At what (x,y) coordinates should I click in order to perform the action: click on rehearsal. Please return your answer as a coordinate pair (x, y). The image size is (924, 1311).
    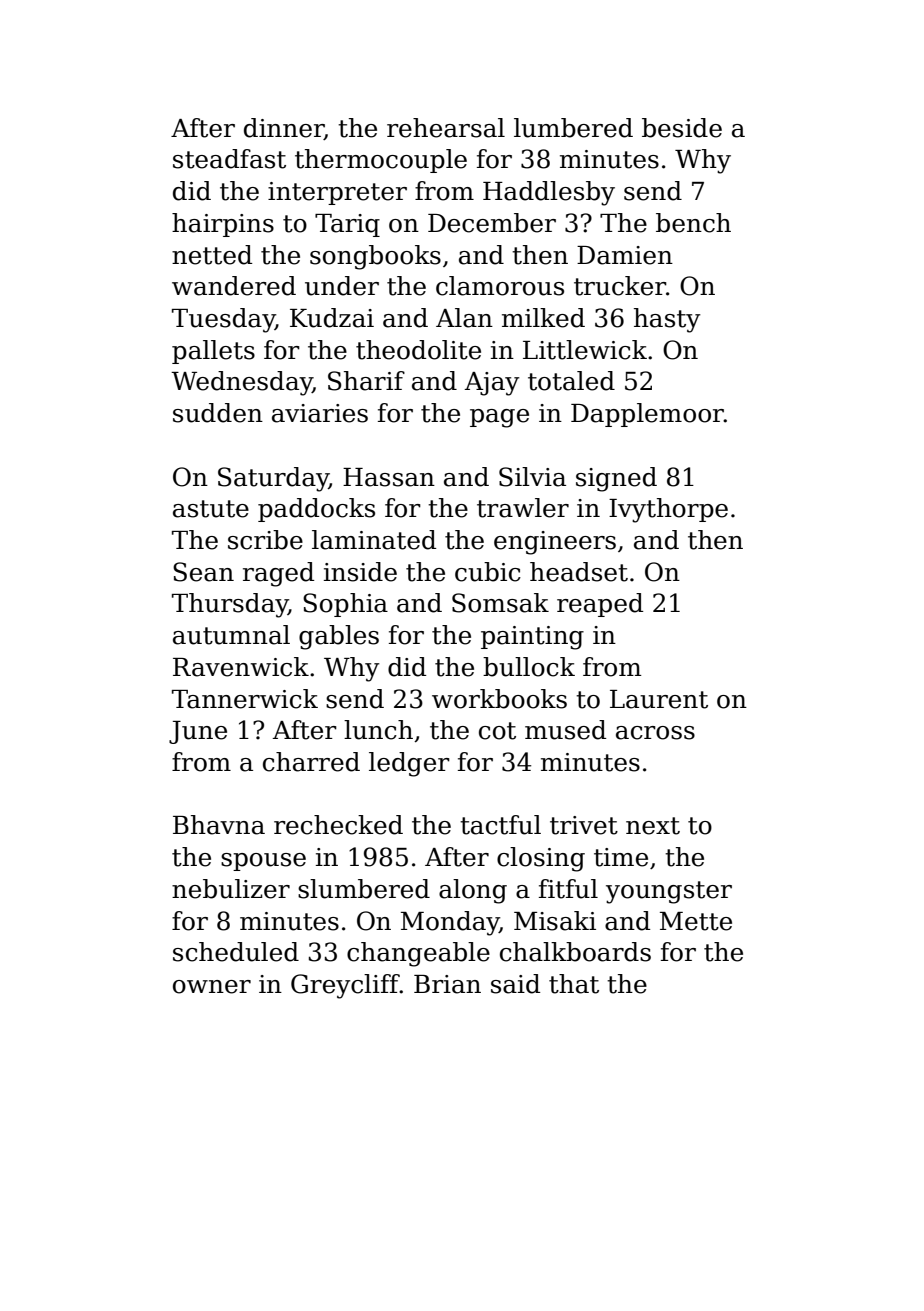
    Looking at the image, I should click on (446, 128).
